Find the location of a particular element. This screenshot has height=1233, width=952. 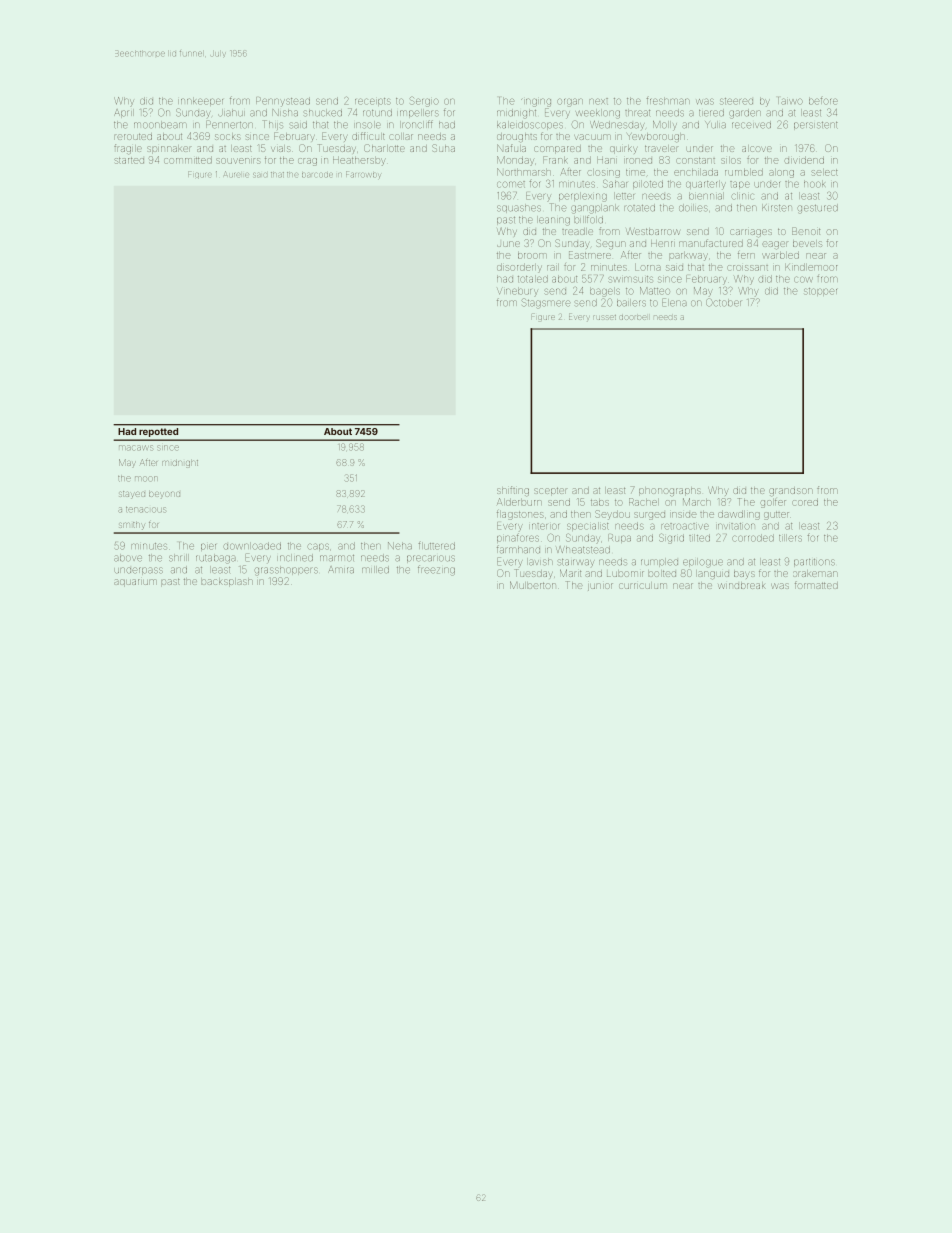

grandson is located at coordinates (791, 491).
